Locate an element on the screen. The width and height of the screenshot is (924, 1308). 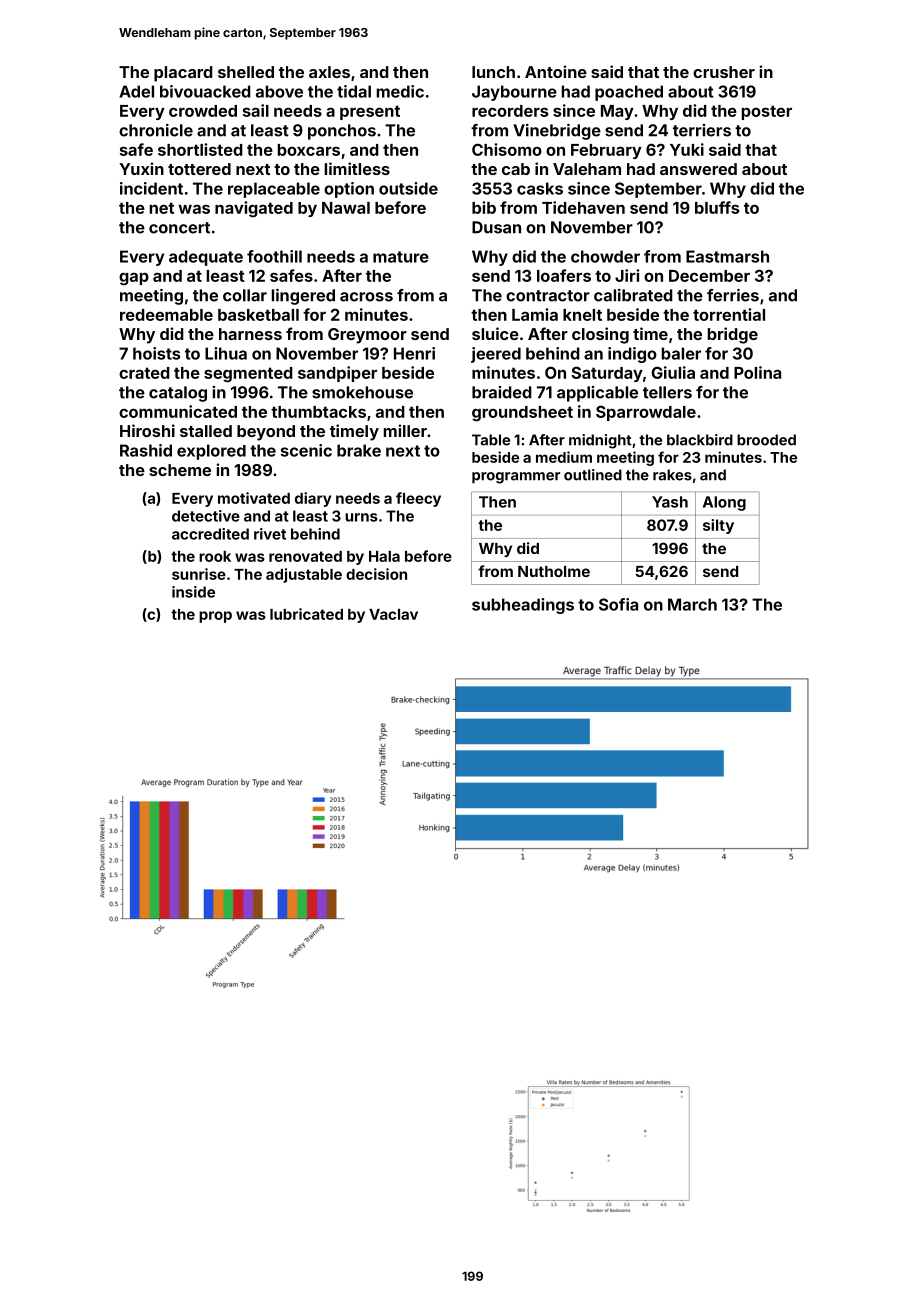
applicable is located at coordinates (597, 394).
